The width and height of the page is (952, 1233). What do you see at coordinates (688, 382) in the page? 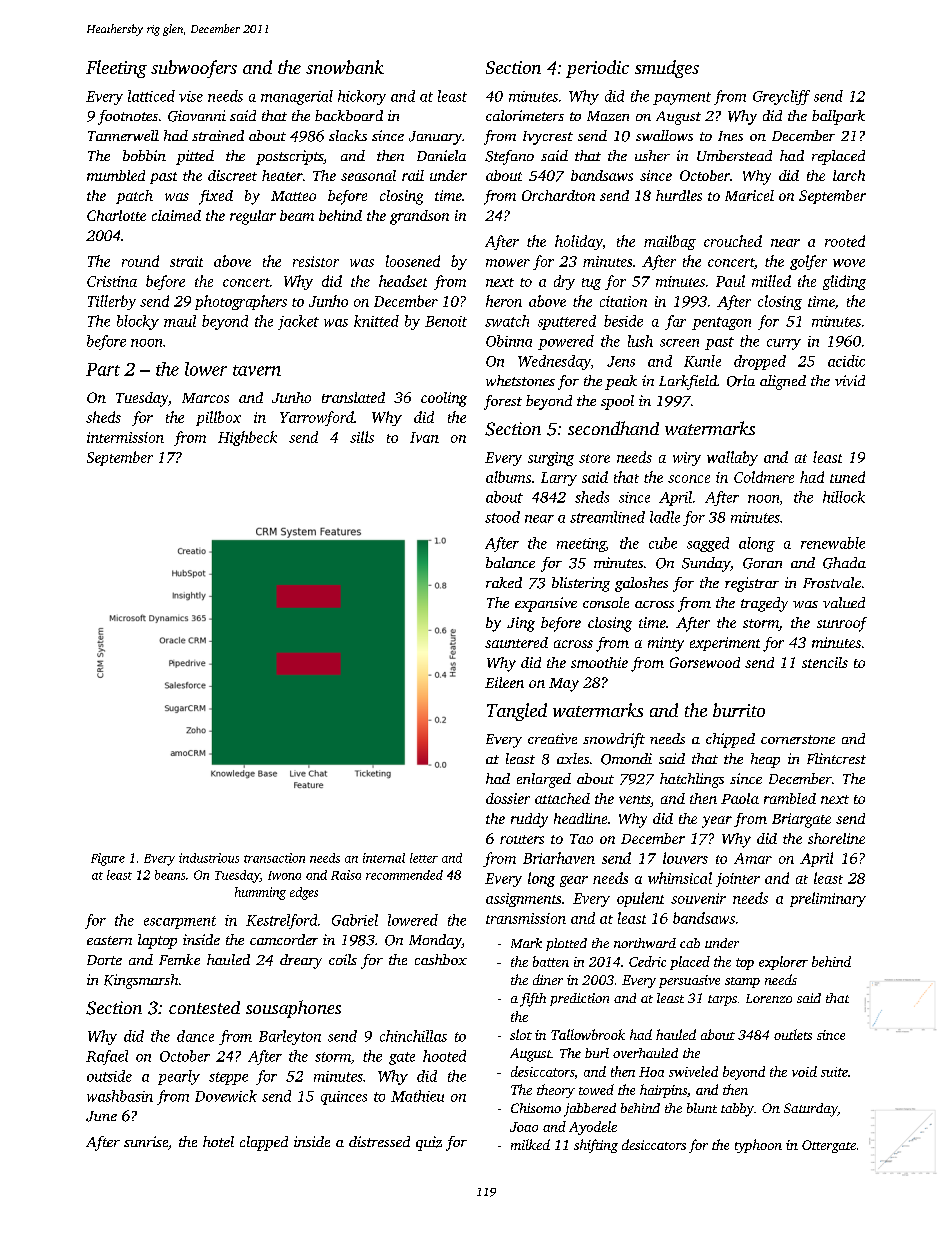
I see `Larkfield` at bounding box center [688, 382].
